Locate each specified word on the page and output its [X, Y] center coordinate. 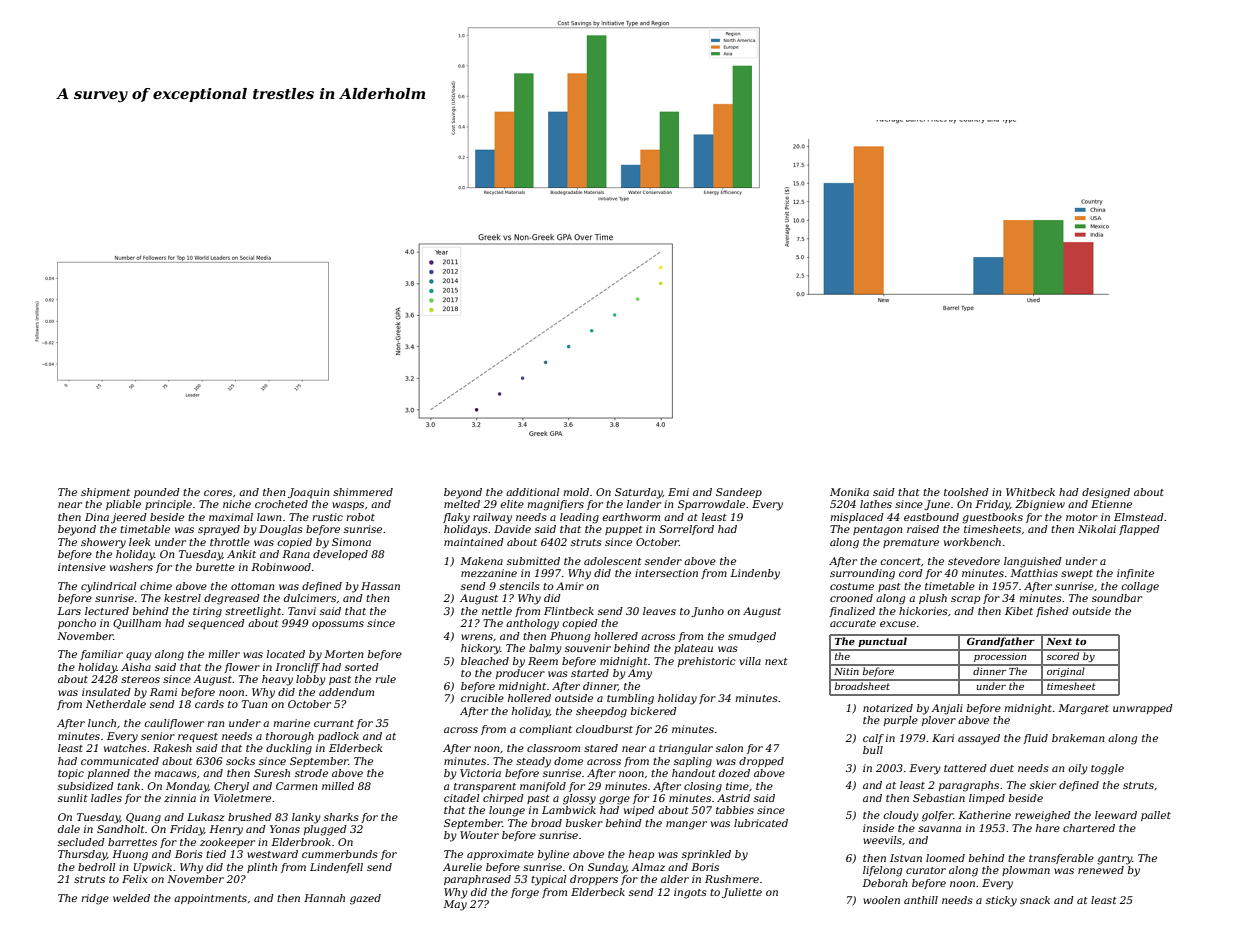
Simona [351, 542]
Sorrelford [686, 530]
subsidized [86, 786]
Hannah [324, 898]
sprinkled [706, 855]
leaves [659, 611]
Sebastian [939, 798]
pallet [1156, 816]
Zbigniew [1040, 505]
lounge [507, 811]
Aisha [136, 667]
